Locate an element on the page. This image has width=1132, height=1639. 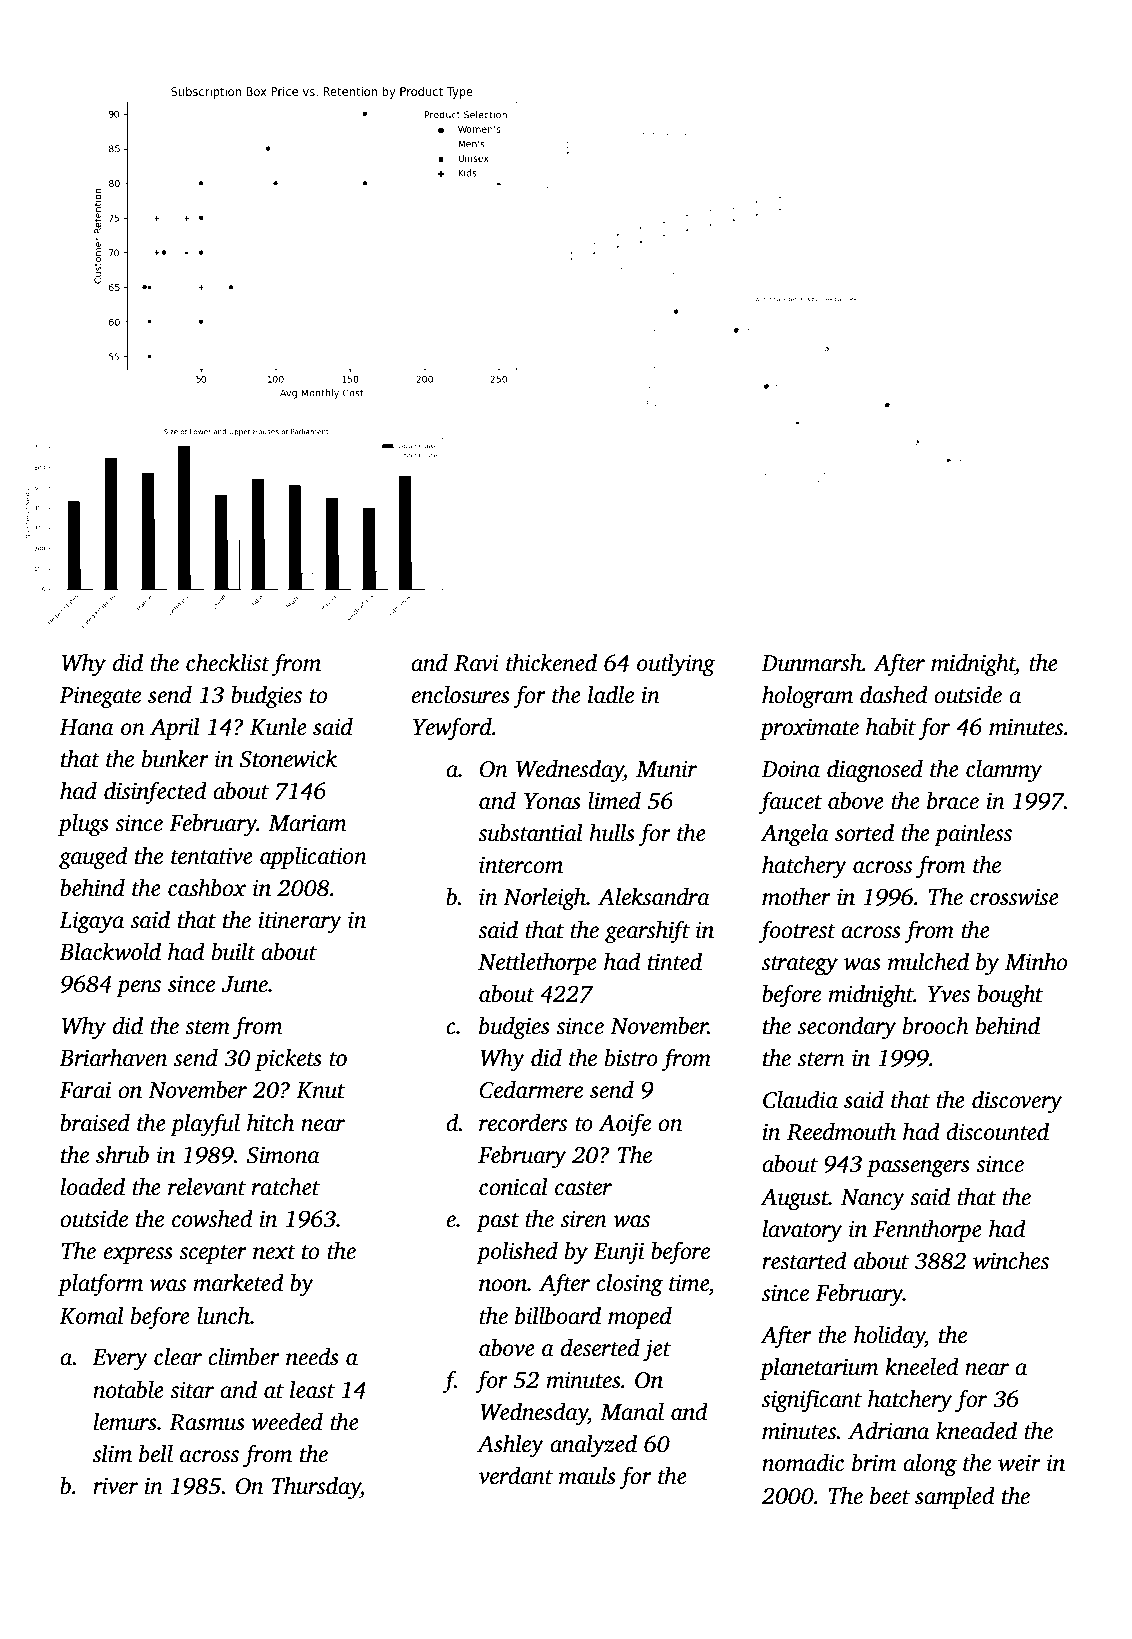
holiday is located at coordinates (889, 1337).
